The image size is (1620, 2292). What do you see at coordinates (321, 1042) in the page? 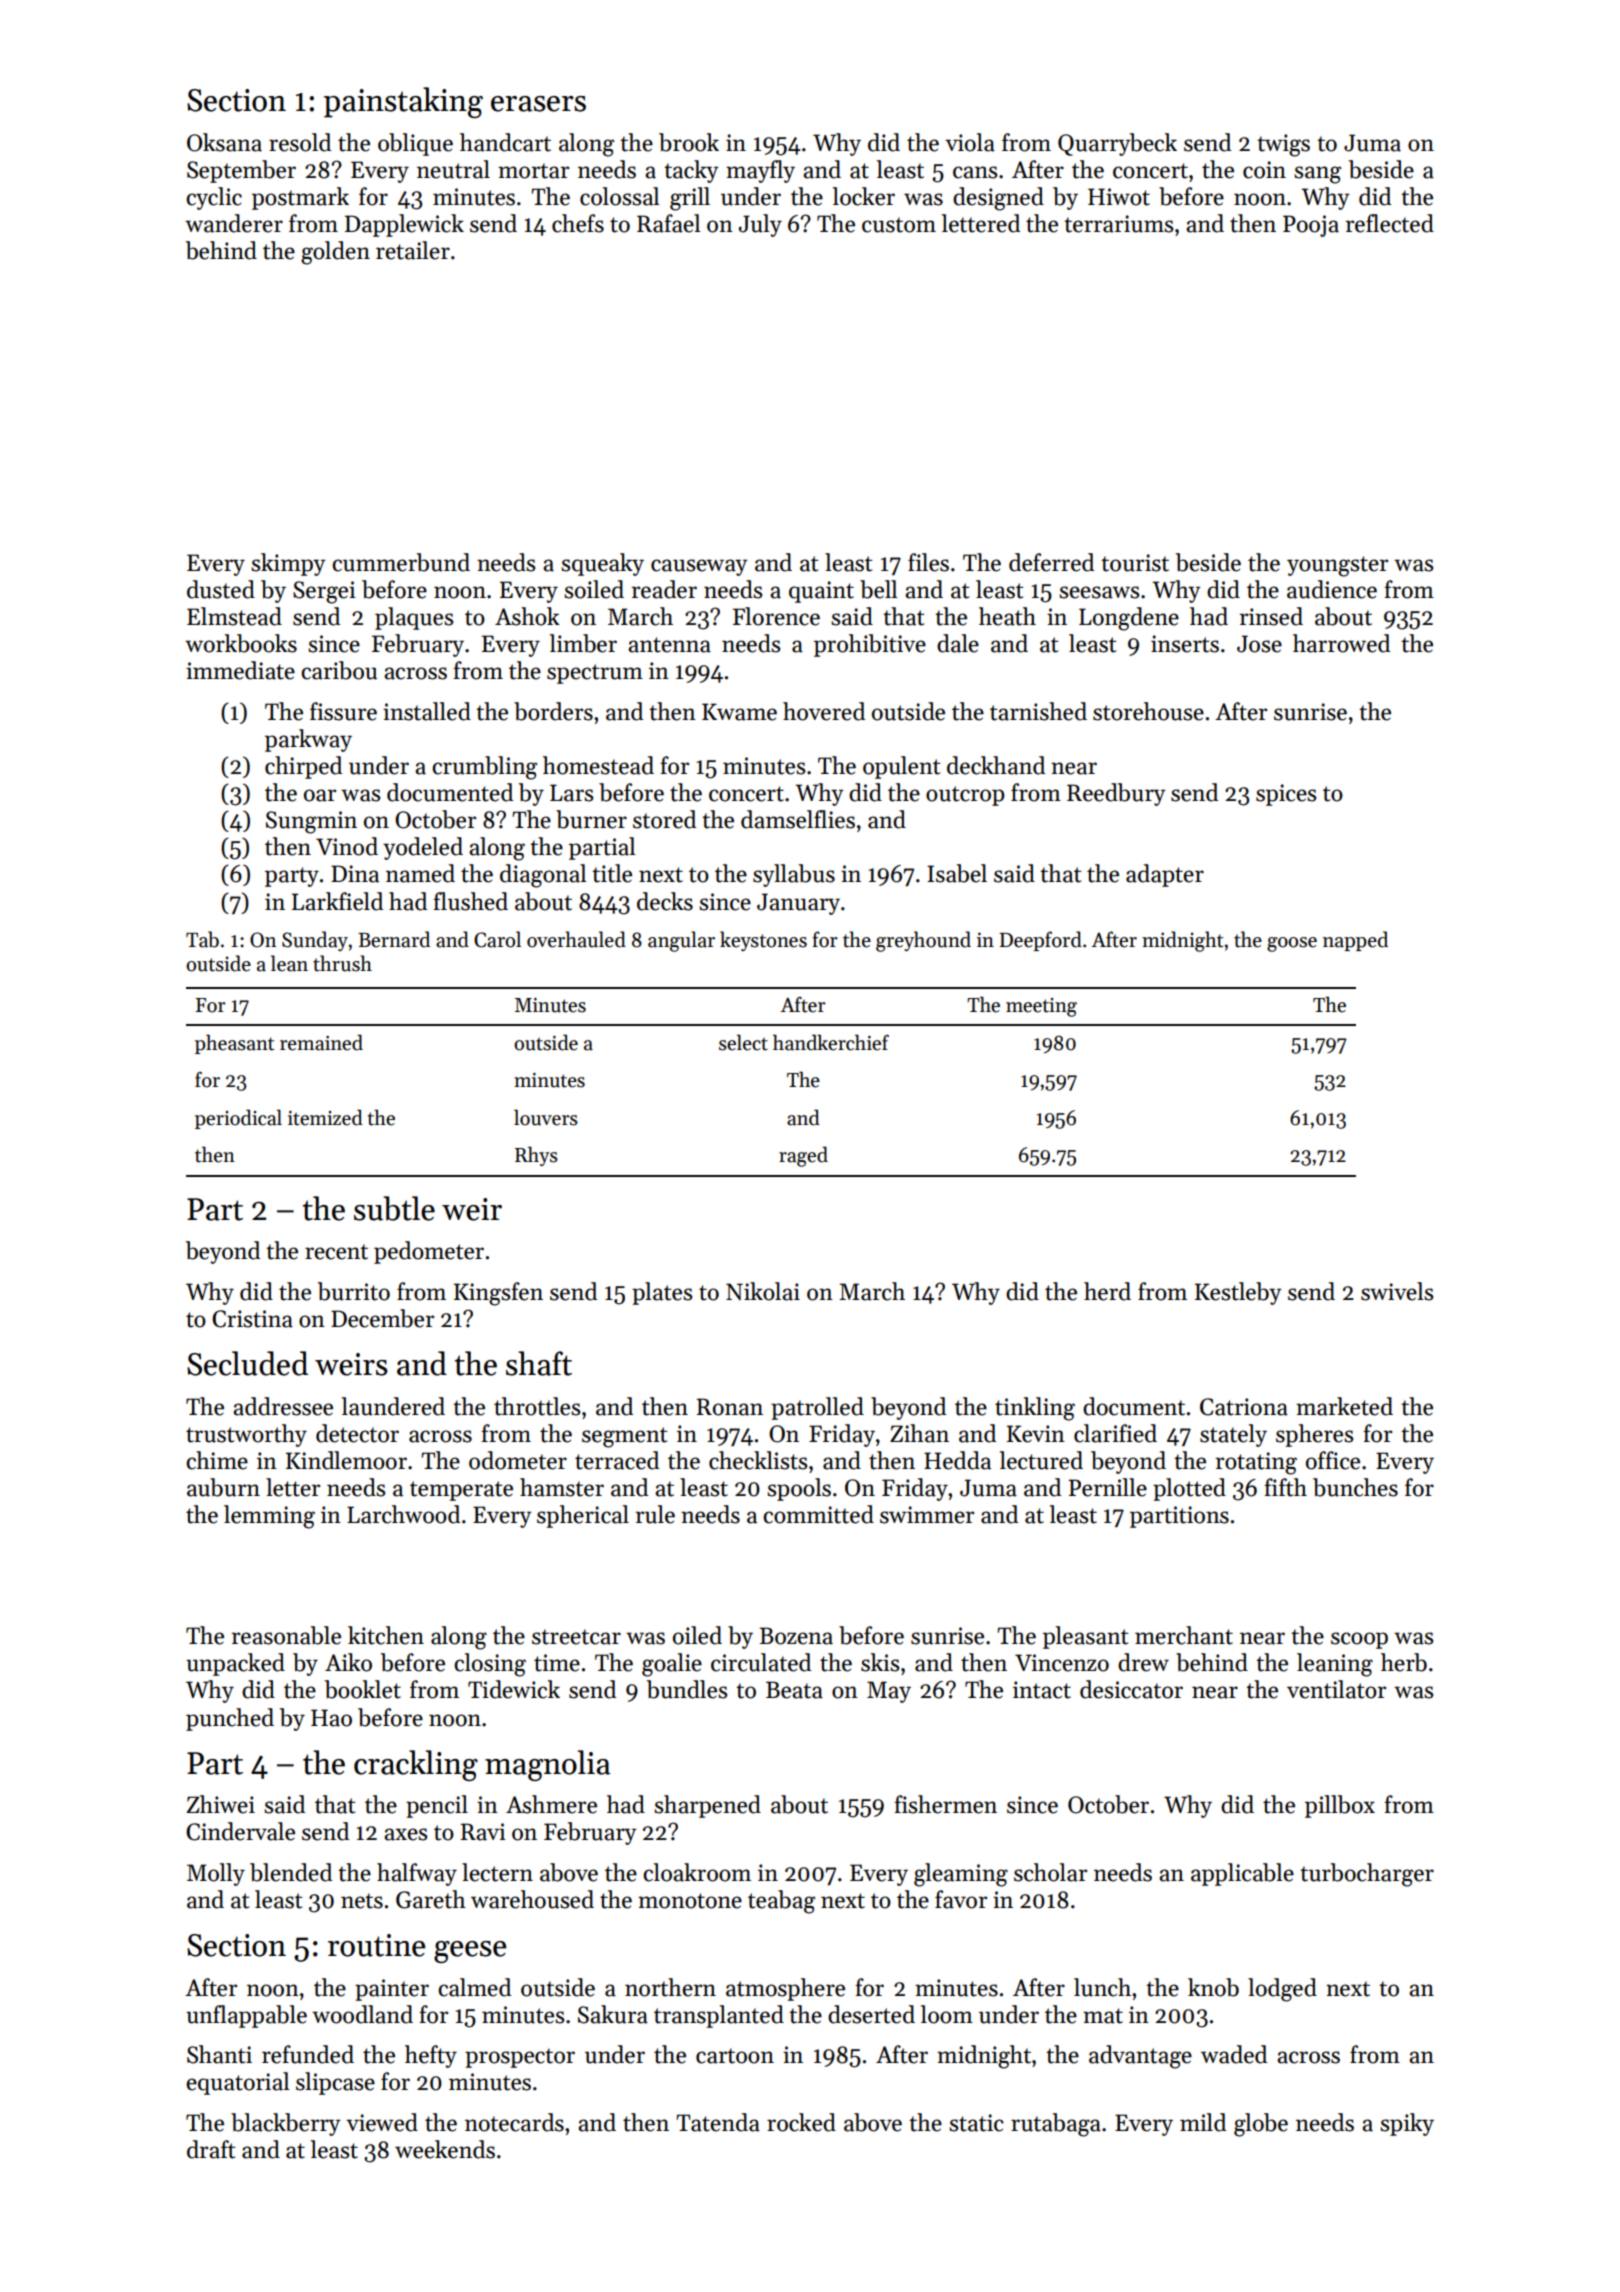
I see `remained` at bounding box center [321, 1042].
